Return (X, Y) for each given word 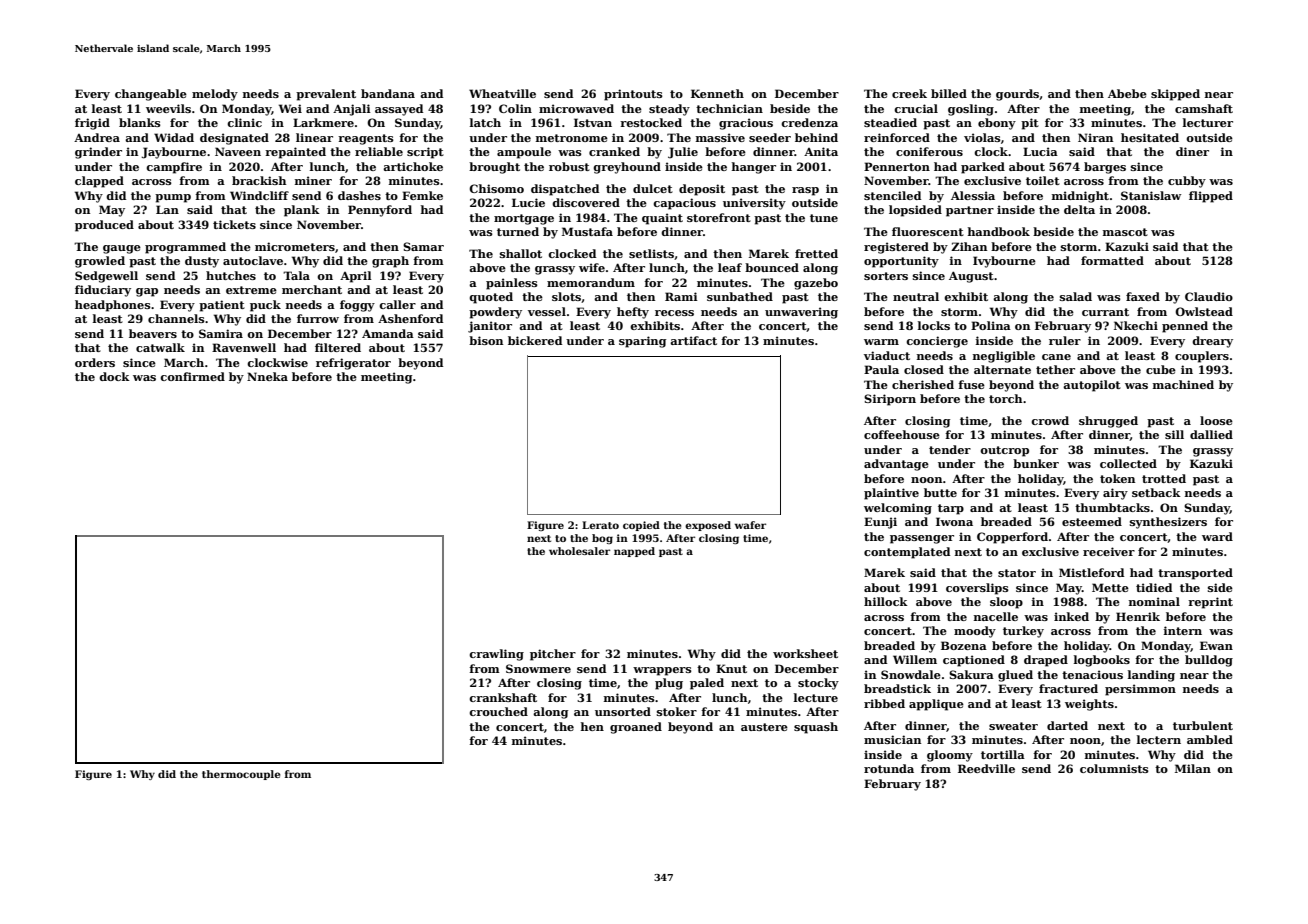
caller (397, 304)
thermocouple (241, 775)
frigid (92, 124)
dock (114, 376)
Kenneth (717, 93)
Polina (991, 325)
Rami (681, 296)
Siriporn (890, 400)
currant (1105, 312)
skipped (1175, 95)
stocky (818, 684)
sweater (1013, 726)
